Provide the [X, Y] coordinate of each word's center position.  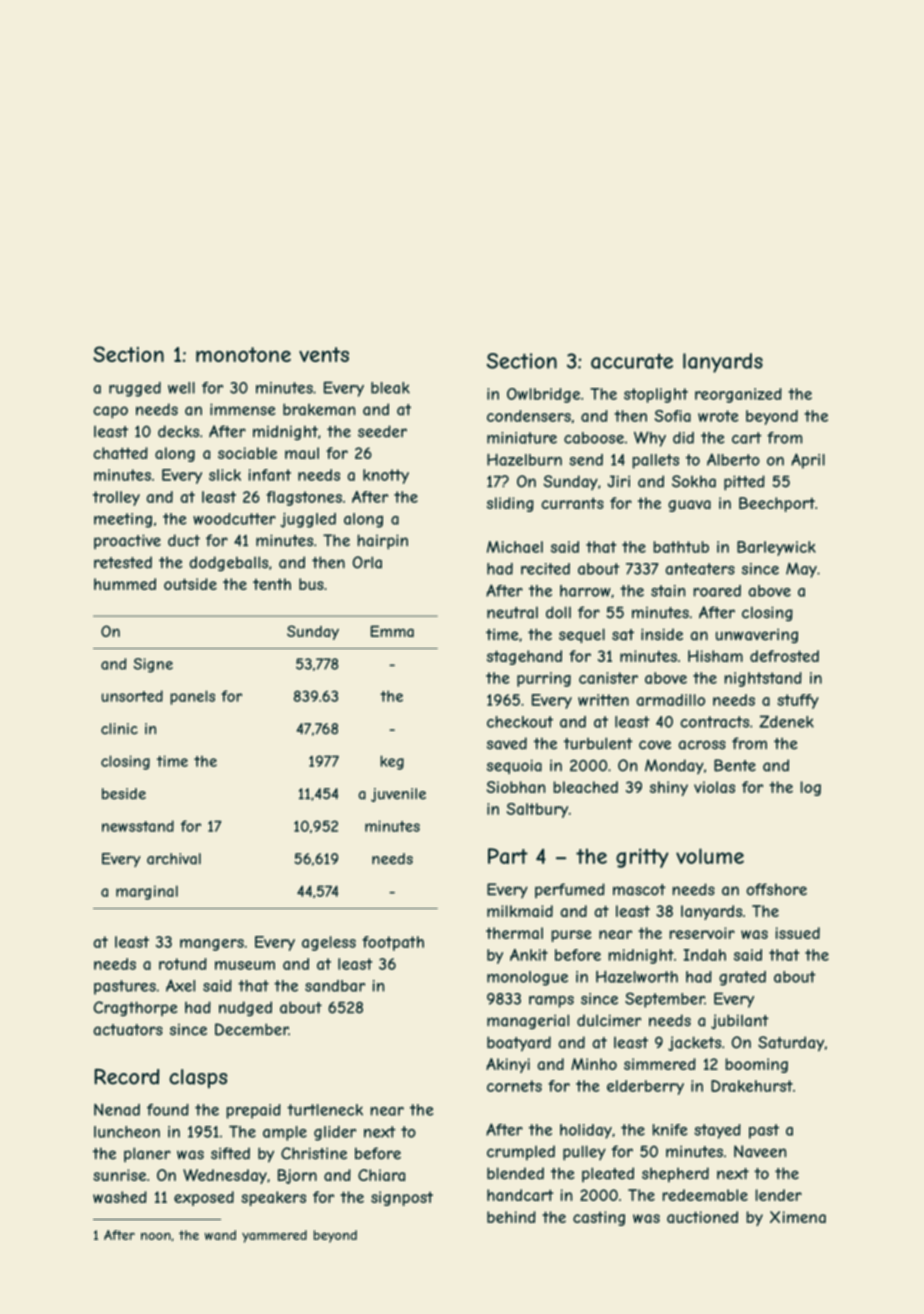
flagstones [304, 498]
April [808, 461]
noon [156, 1236]
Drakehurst [752, 1086]
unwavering [757, 636]
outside [190, 584]
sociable [247, 453]
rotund [183, 964]
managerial [528, 1022]
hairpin [382, 542]
